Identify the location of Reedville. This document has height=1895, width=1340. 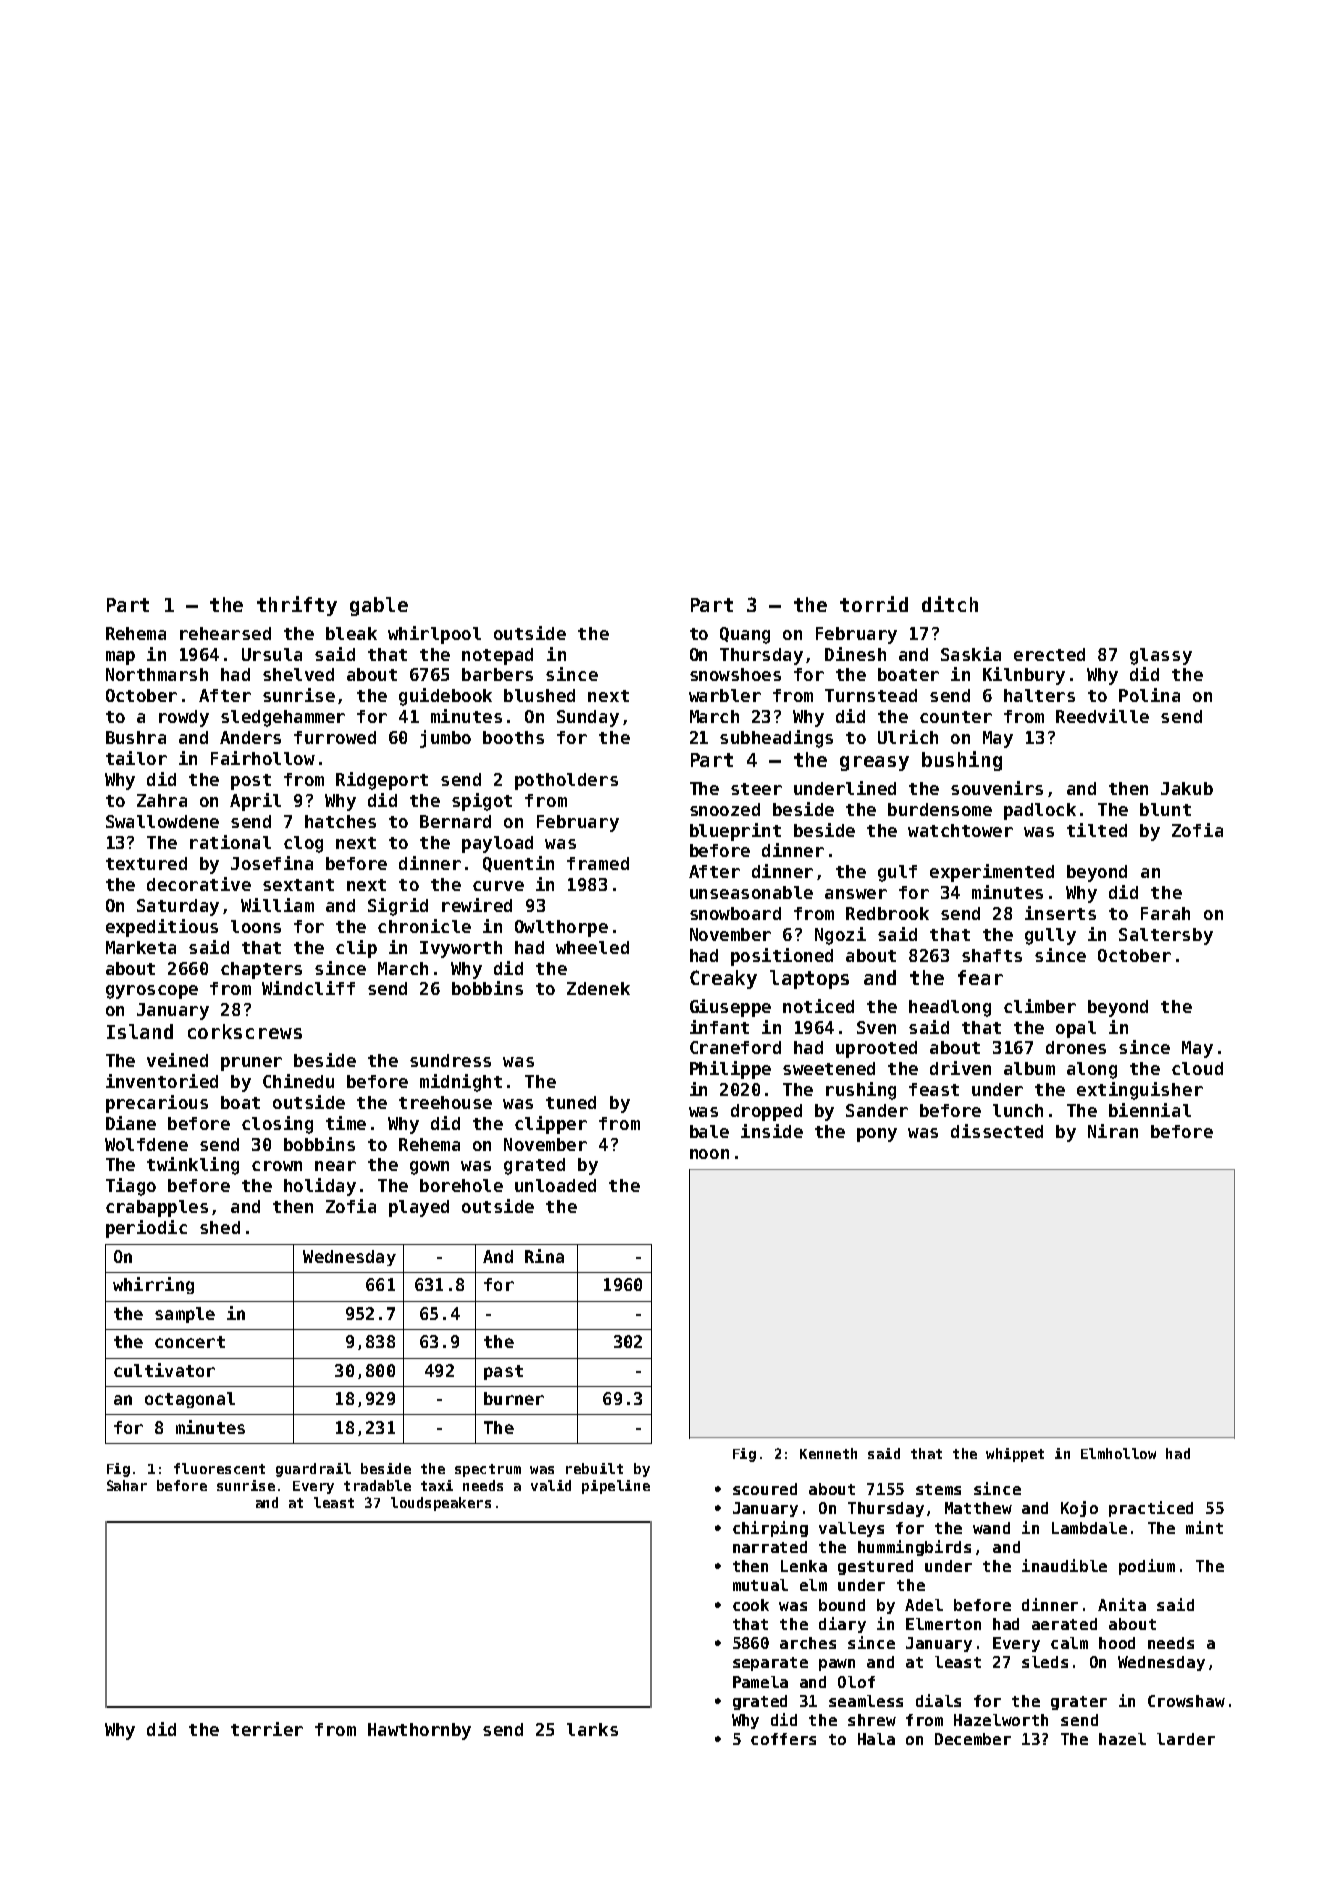
(1102, 716).
